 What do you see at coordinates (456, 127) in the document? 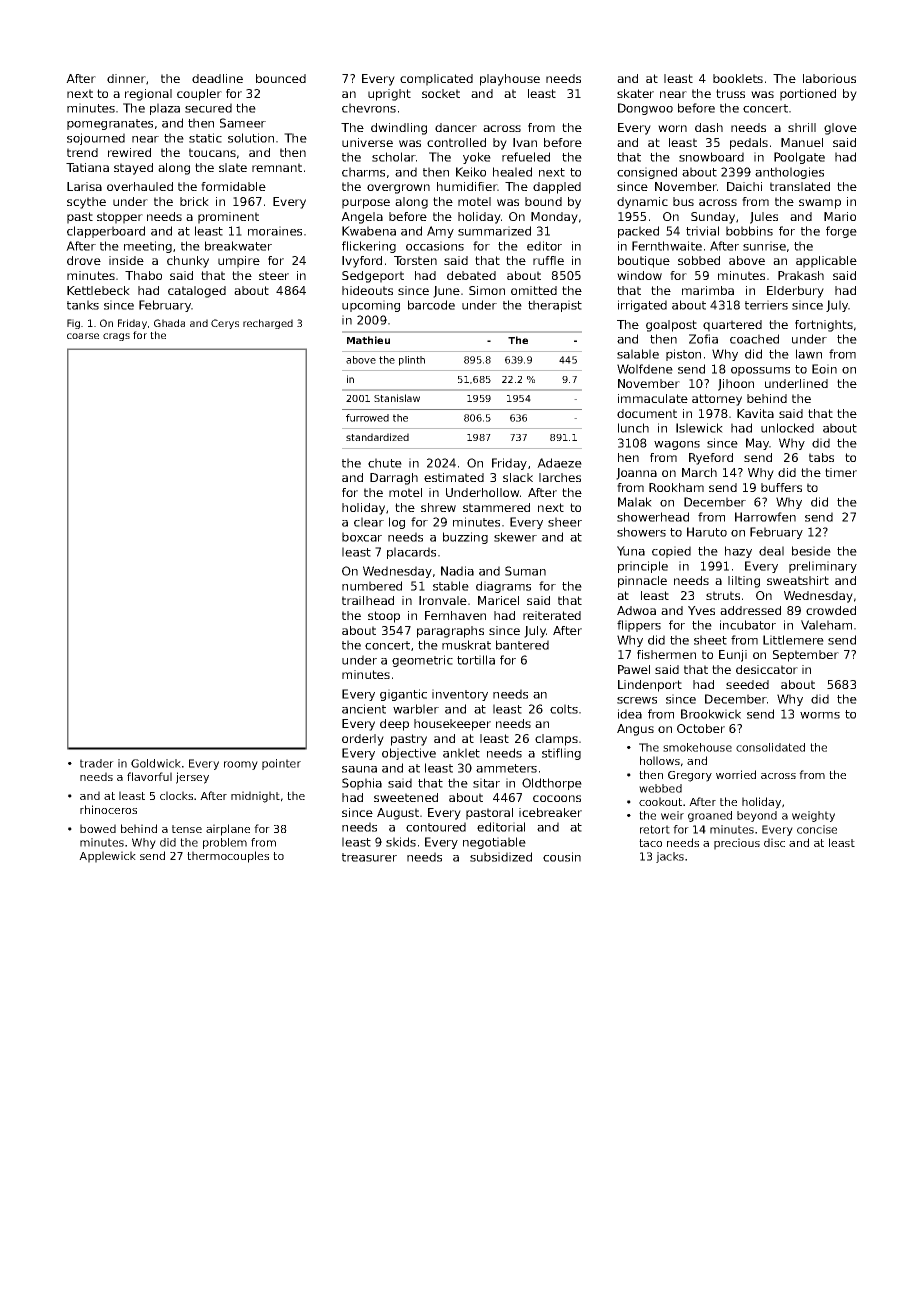
I see `dancer` at bounding box center [456, 127].
